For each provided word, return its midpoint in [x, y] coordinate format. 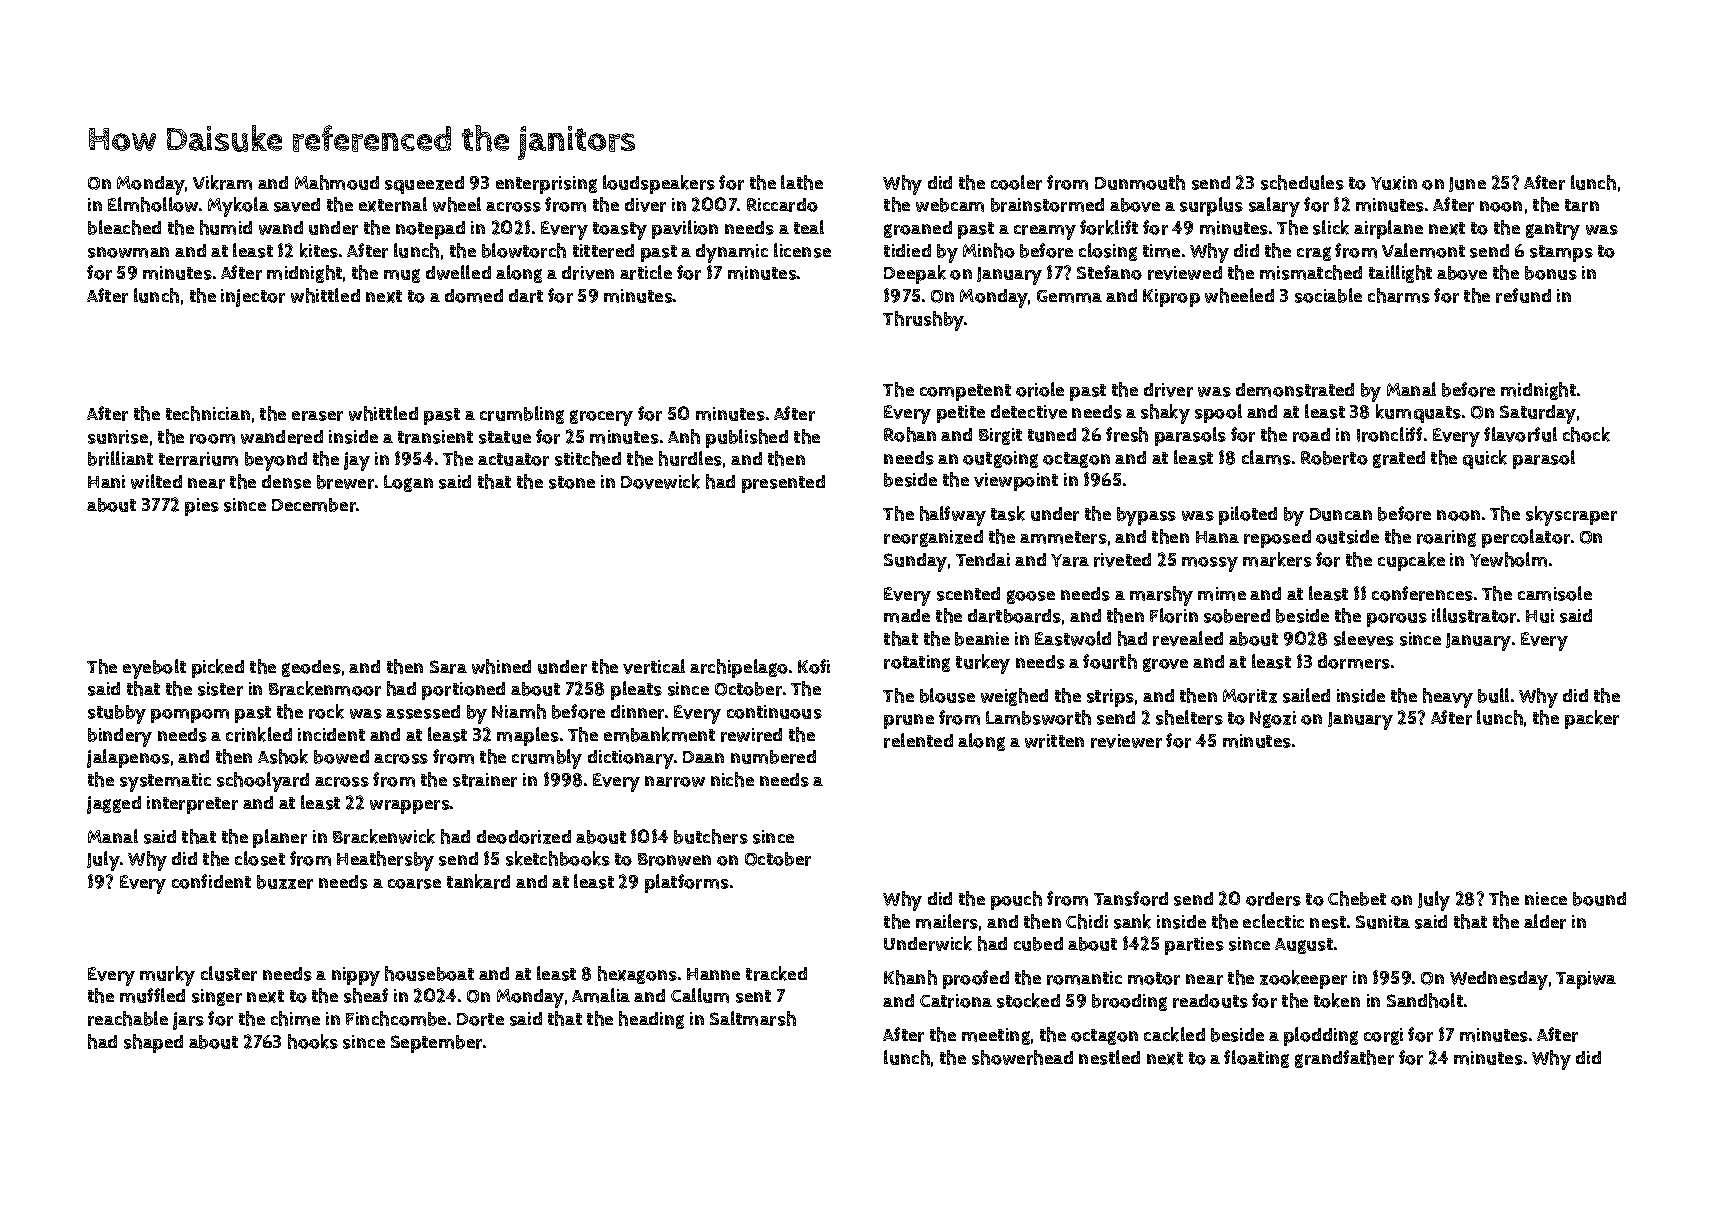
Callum [700, 995]
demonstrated [1295, 390]
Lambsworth [1038, 717]
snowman [128, 252]
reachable [128, 1018]
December [314, 505]
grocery [601, 418]
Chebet [1357, 898]
